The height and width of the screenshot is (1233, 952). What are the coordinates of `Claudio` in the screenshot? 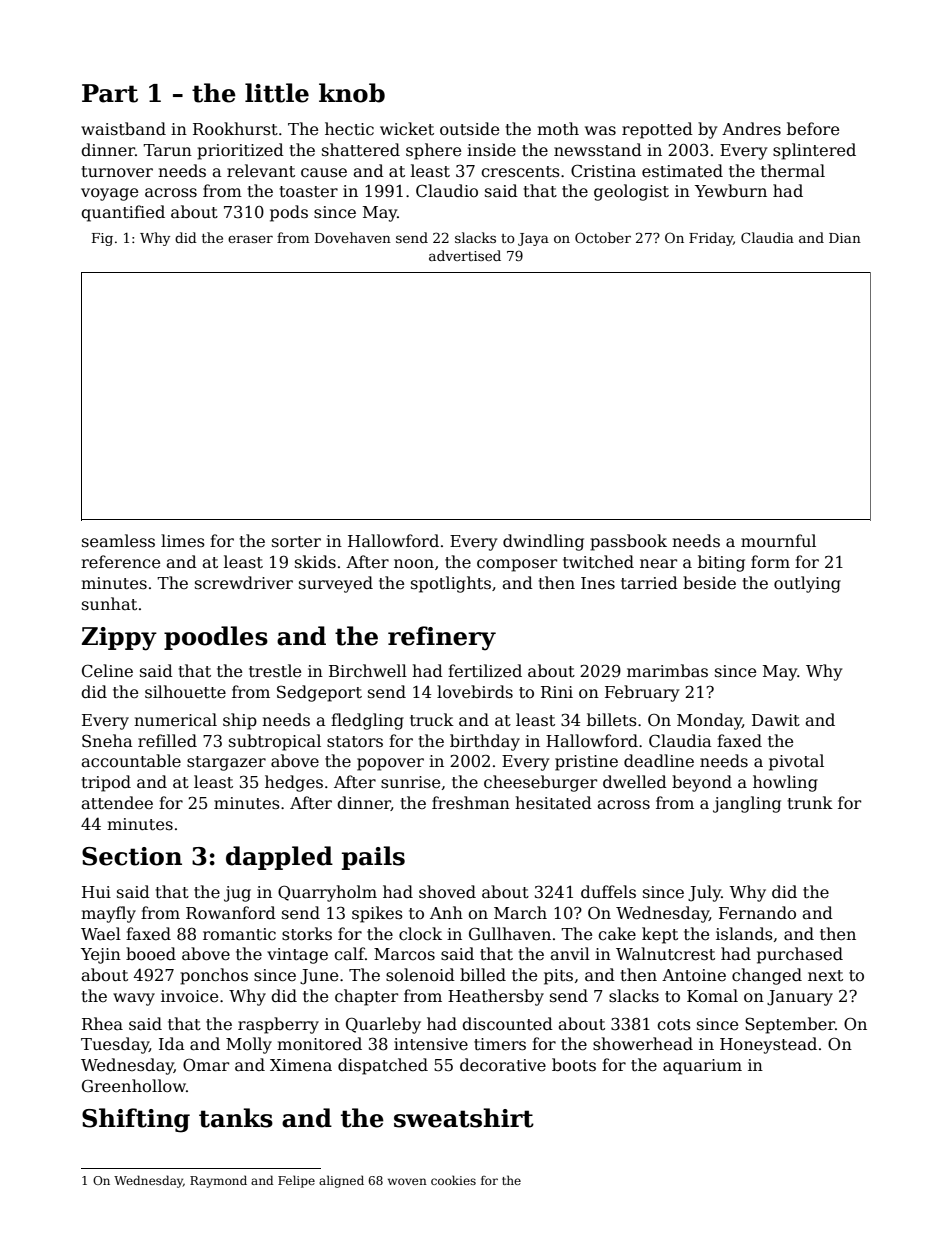 It's located at (447, 190).
